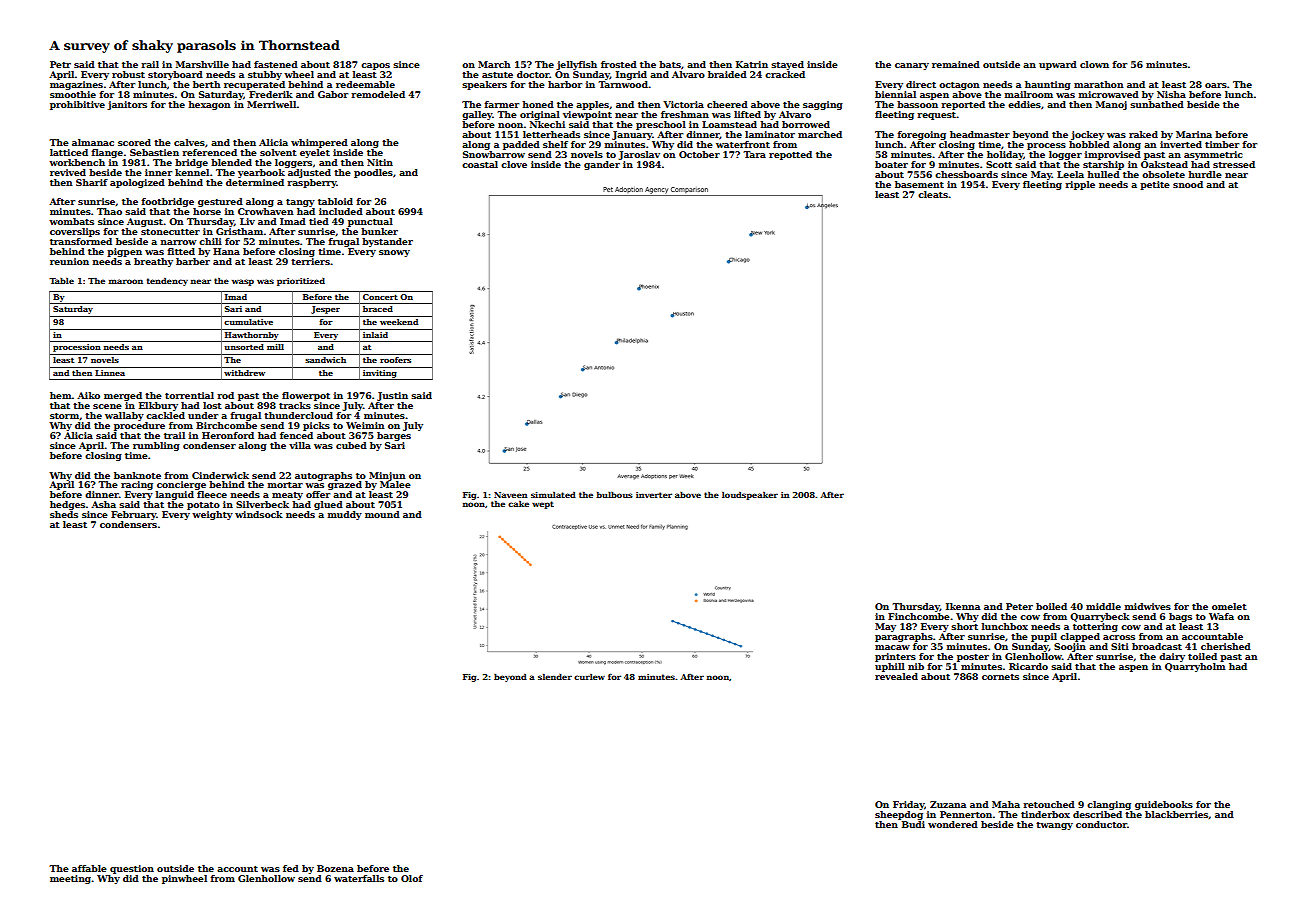 The height and width of the image is (924, 1308). What do you see at coordinates (359, 878) in the image?
I see `waterfalls` at bounding box center [359, 878].
